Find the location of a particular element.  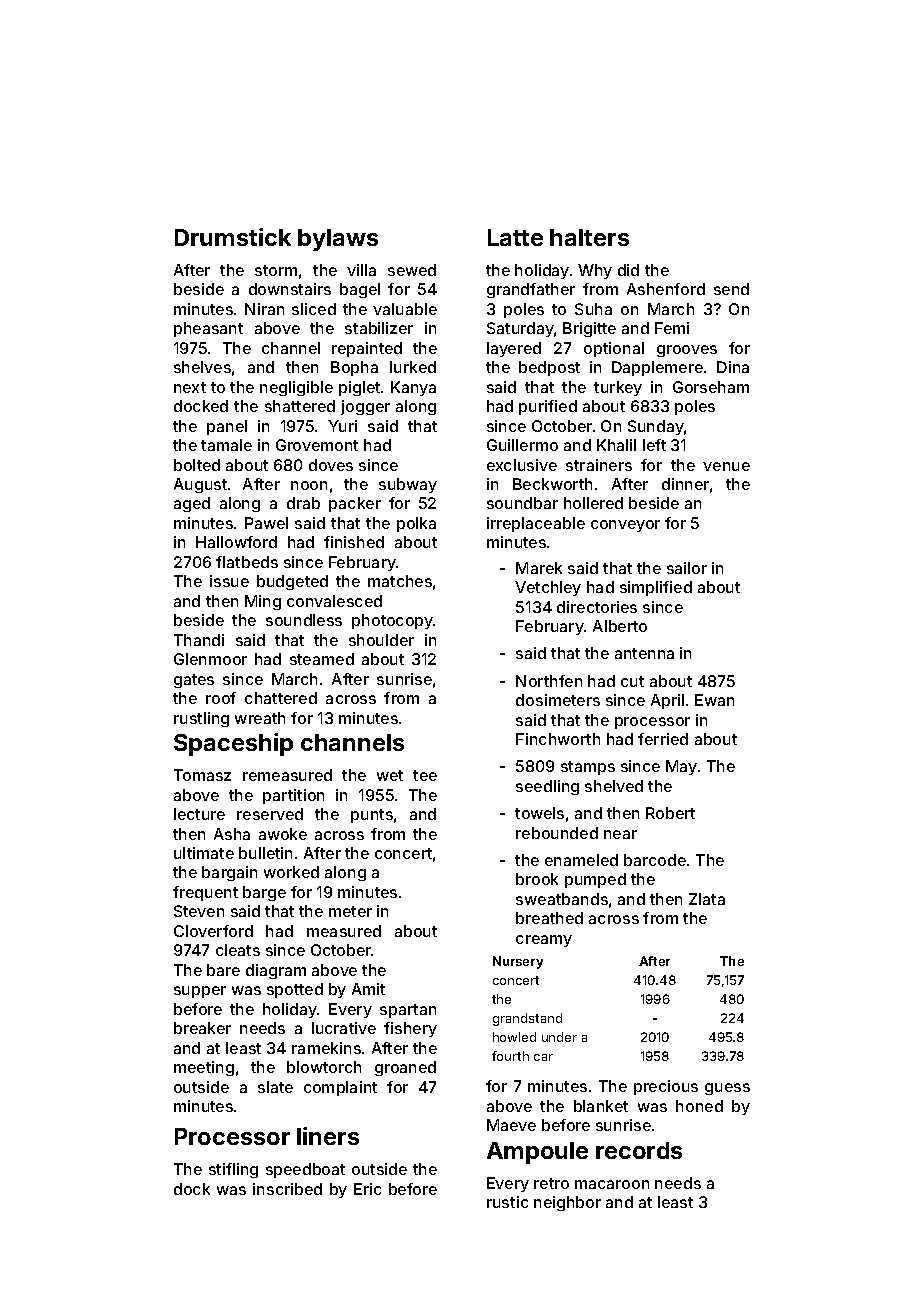

Drumstick is located at coordinates (233, 237).
